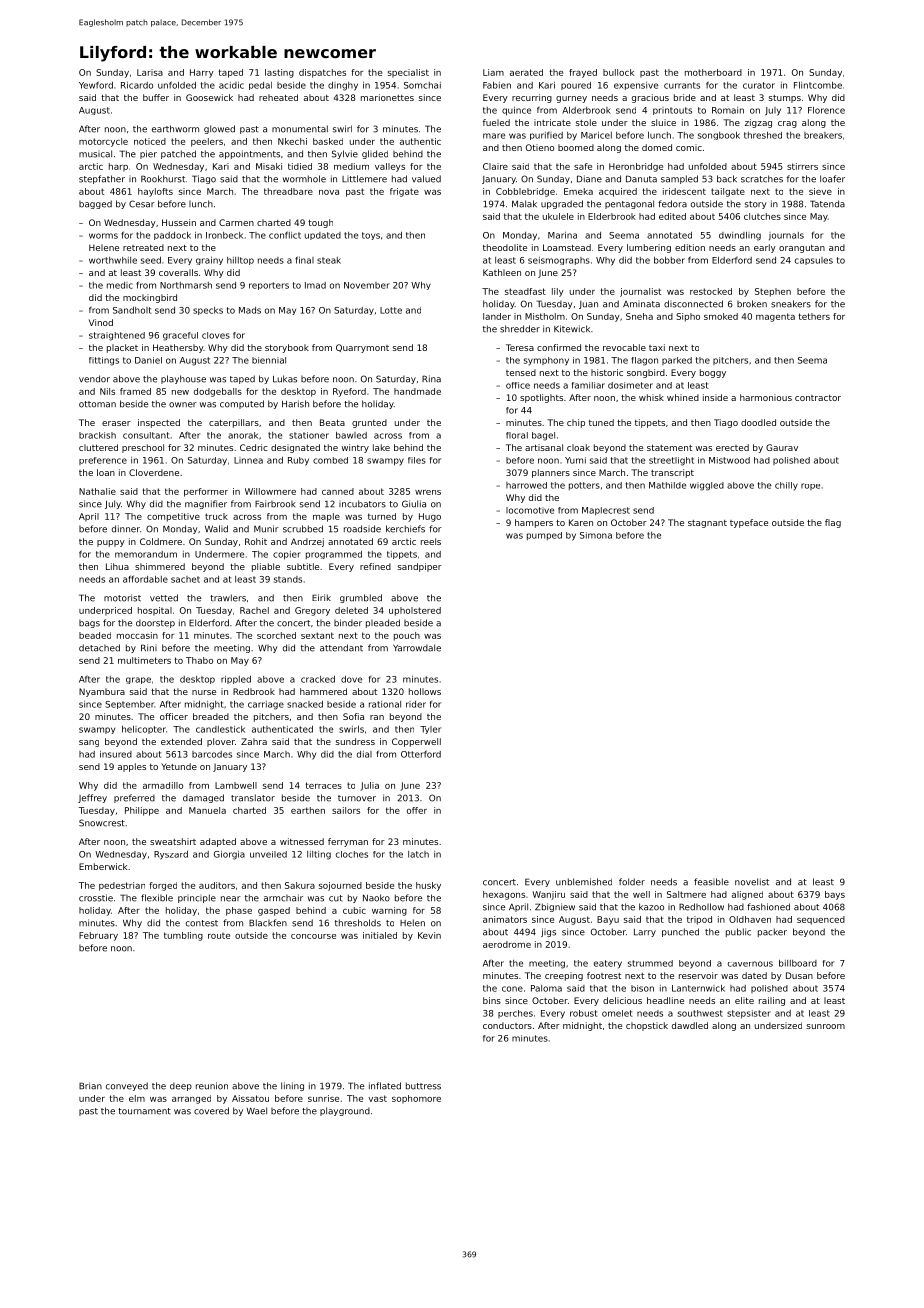 The height and width of the screenshot is (1308, 924). What do you see at coordinates (150, 72) in the screenshot?
I see `Larisa` at bounding box center [150, 72].
